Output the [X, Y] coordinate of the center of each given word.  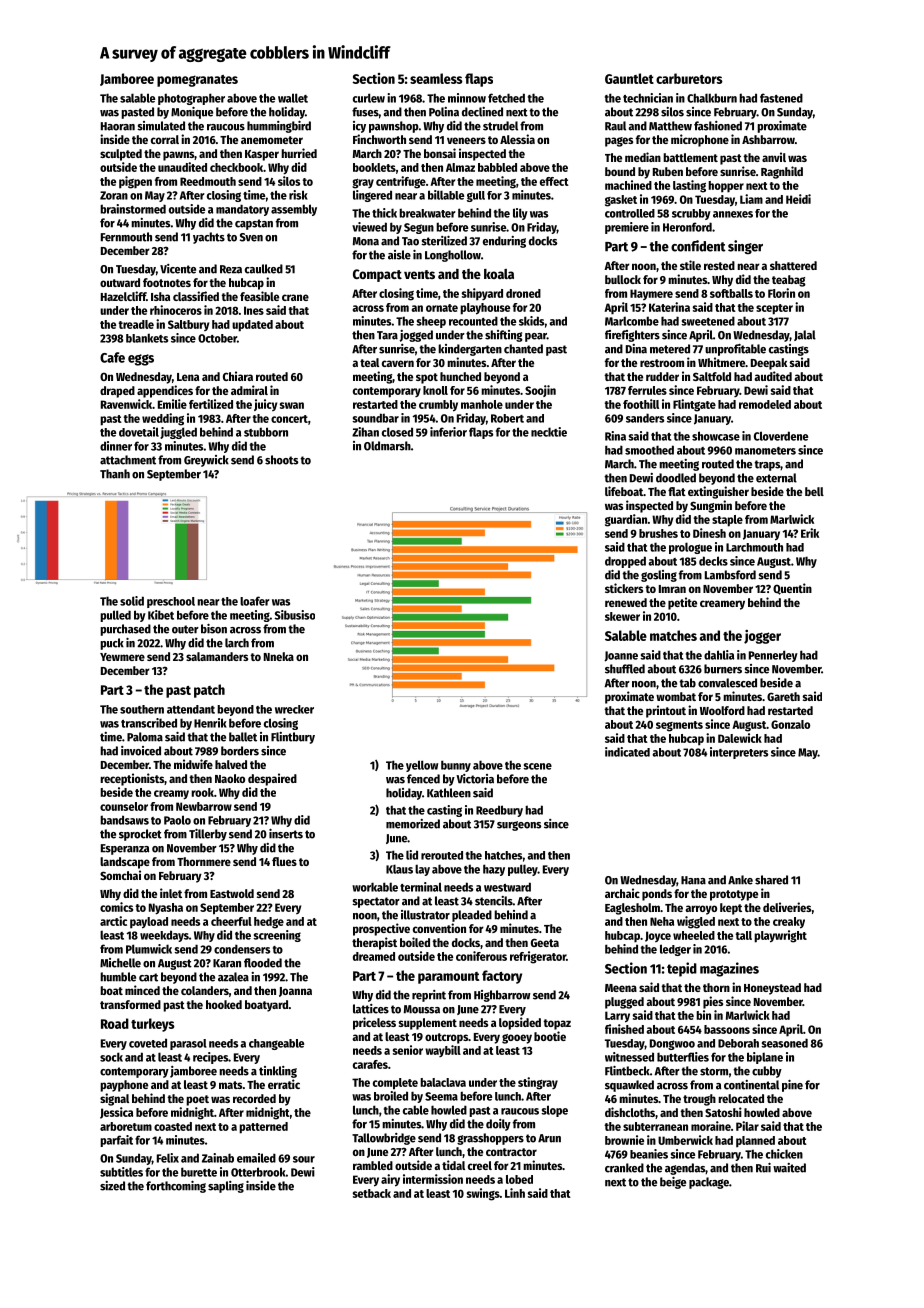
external [776, 478]
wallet [293, 98]
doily [498, 1125]
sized [112, 1186]
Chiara [238, 376]
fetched [506, 98]
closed [397, 432]
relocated [741, 1098]
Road [115, 1023]
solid [132, 601]
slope [554, 1111]
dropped [625, 562]
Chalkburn [712, 98]
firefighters [632, 336]
